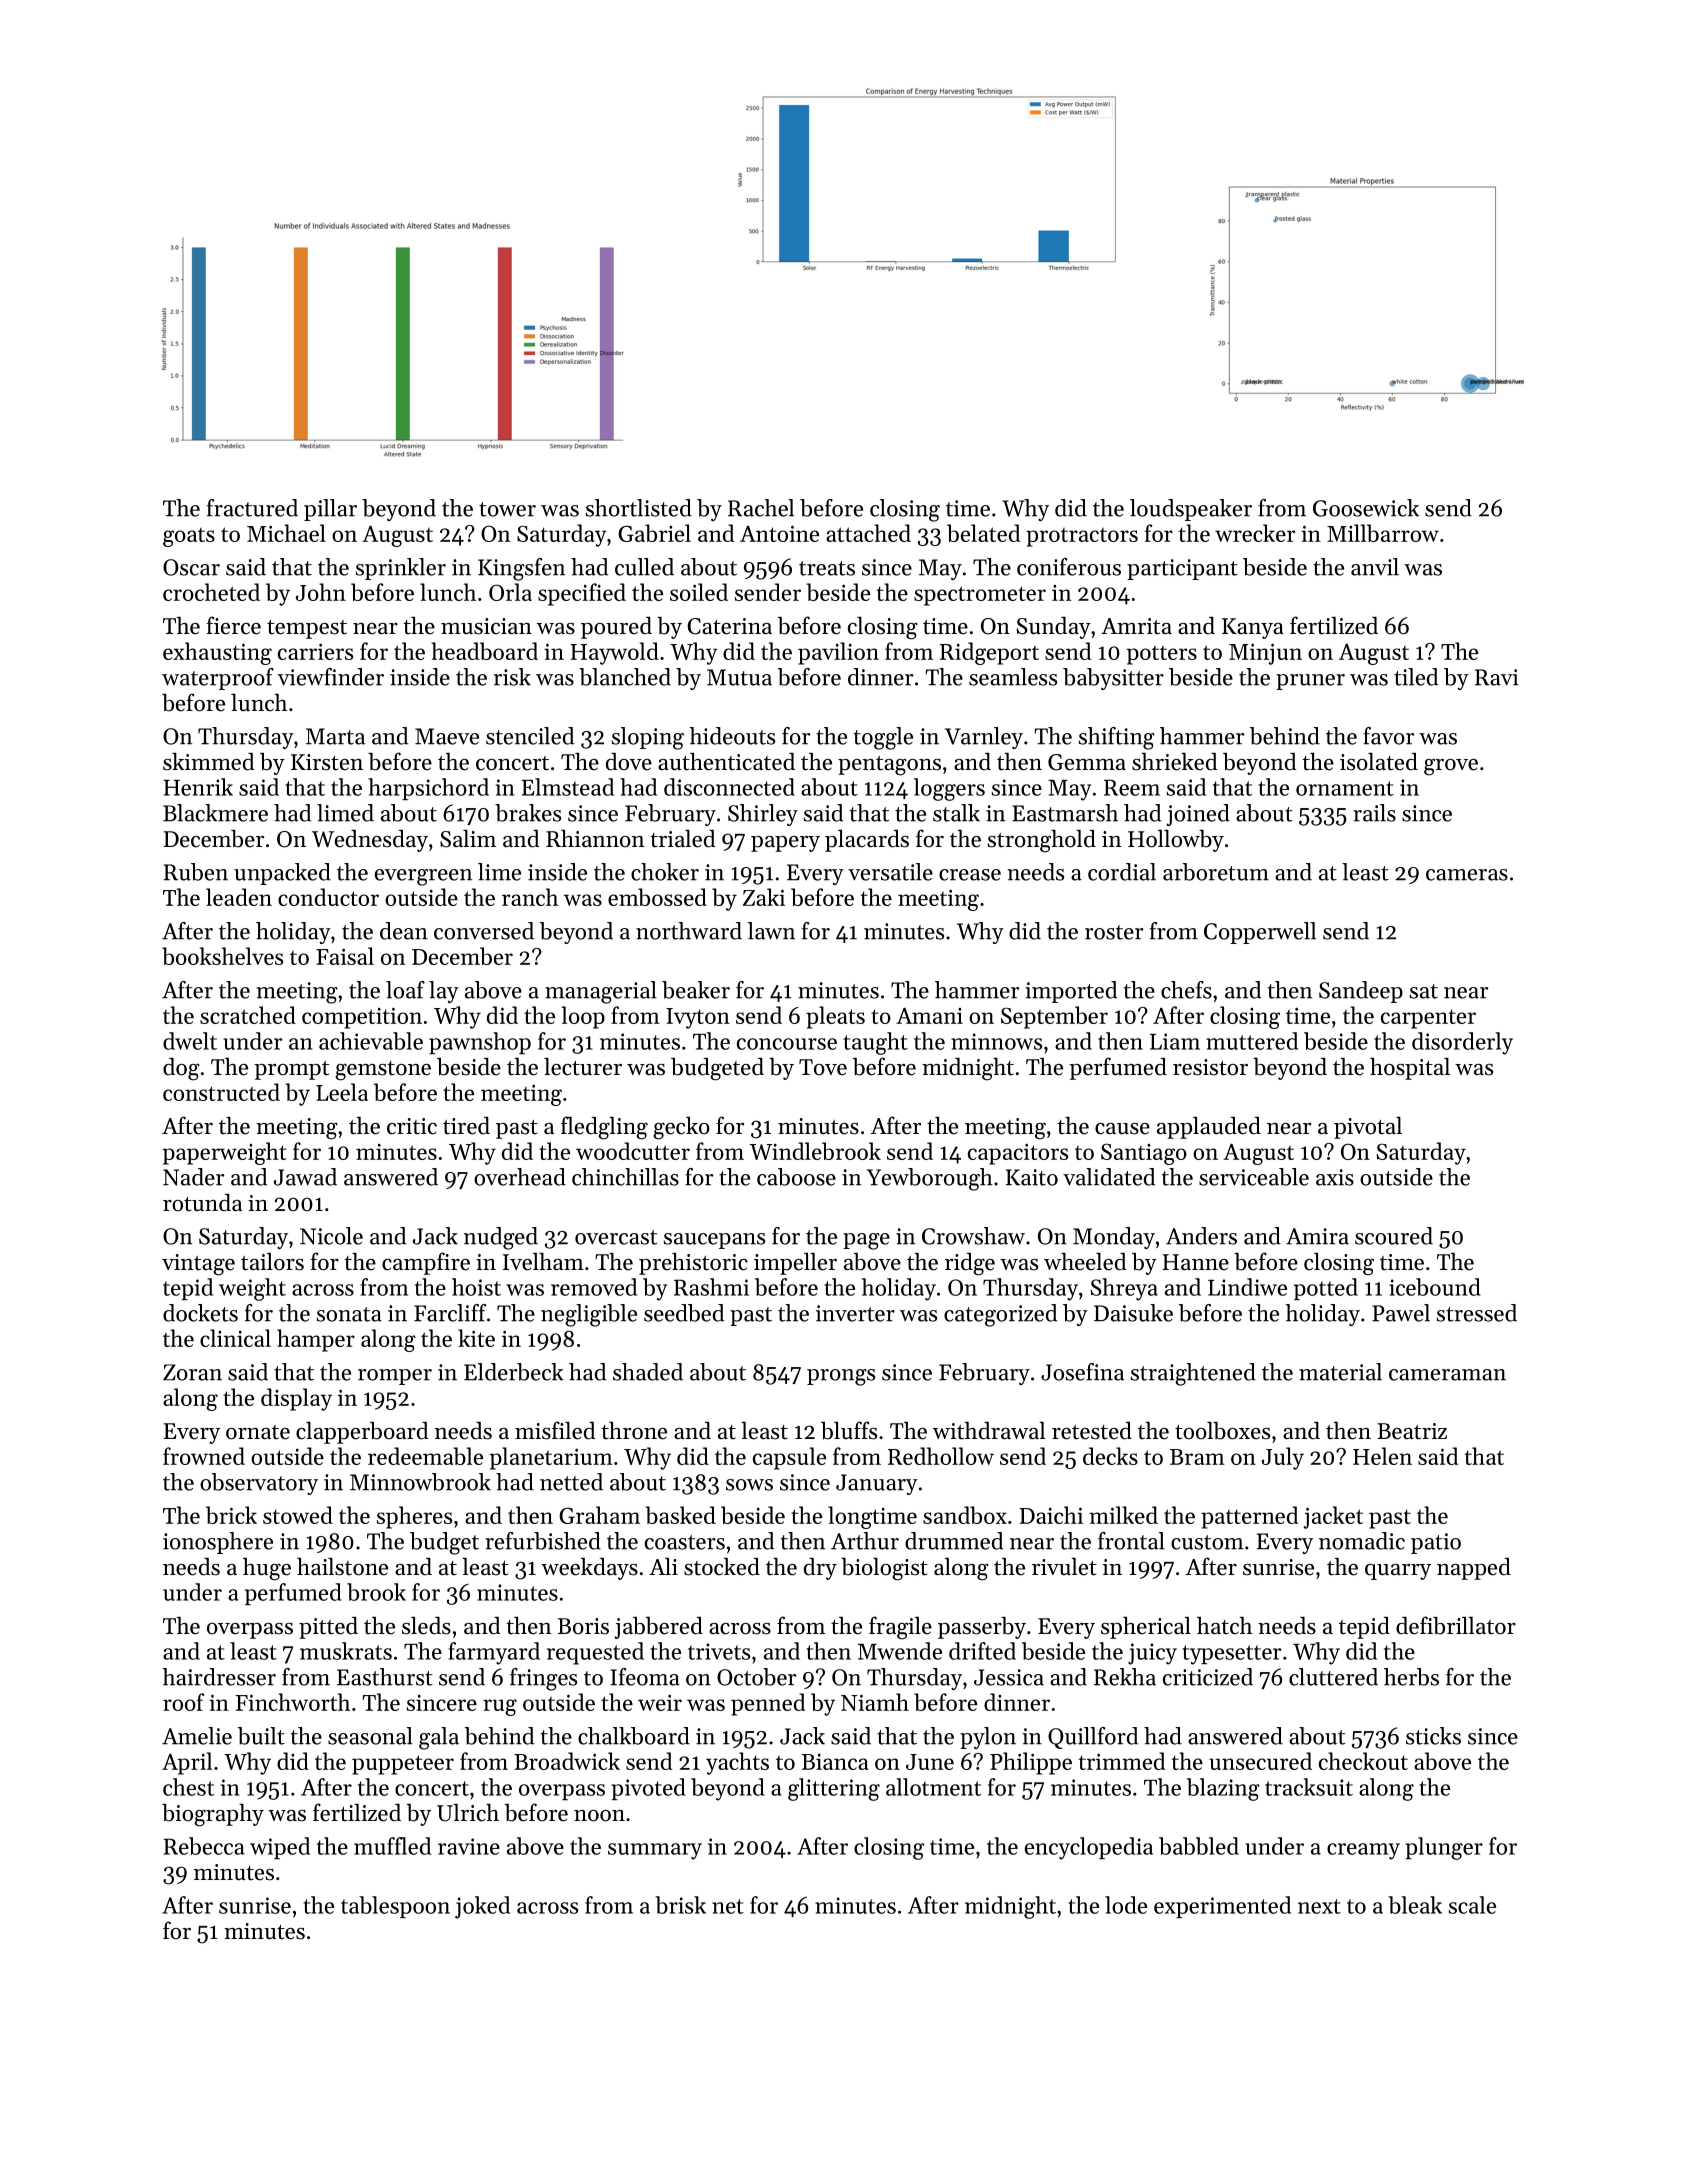  Describe the element at coordinates (1363, 1851) in the image. I see `creamy` at that location.
